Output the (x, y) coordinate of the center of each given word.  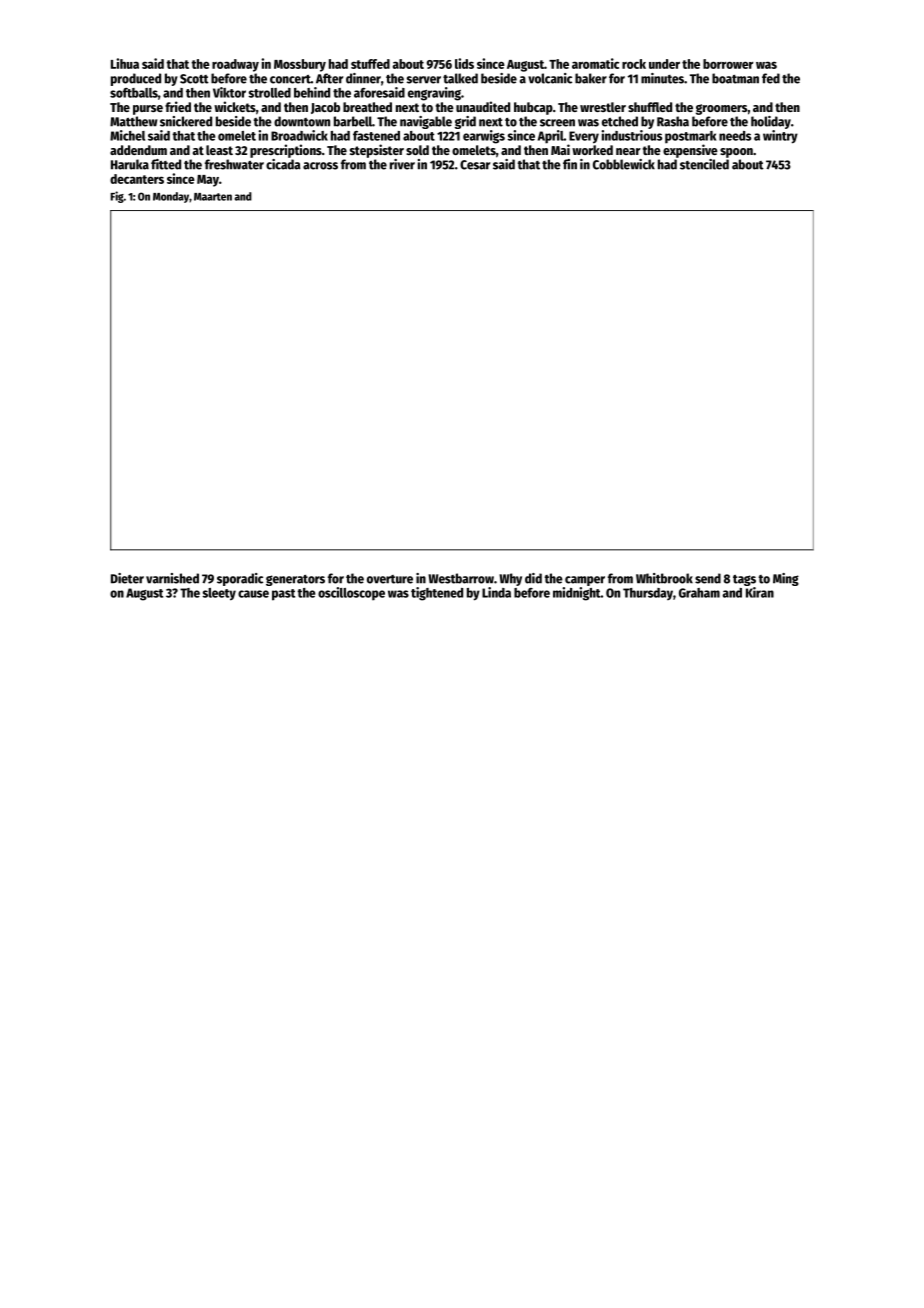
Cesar (475, 165)
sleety (219, 594)
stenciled (704, 164)
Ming (786, 579)
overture (390, 579)
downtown (302, 121)
